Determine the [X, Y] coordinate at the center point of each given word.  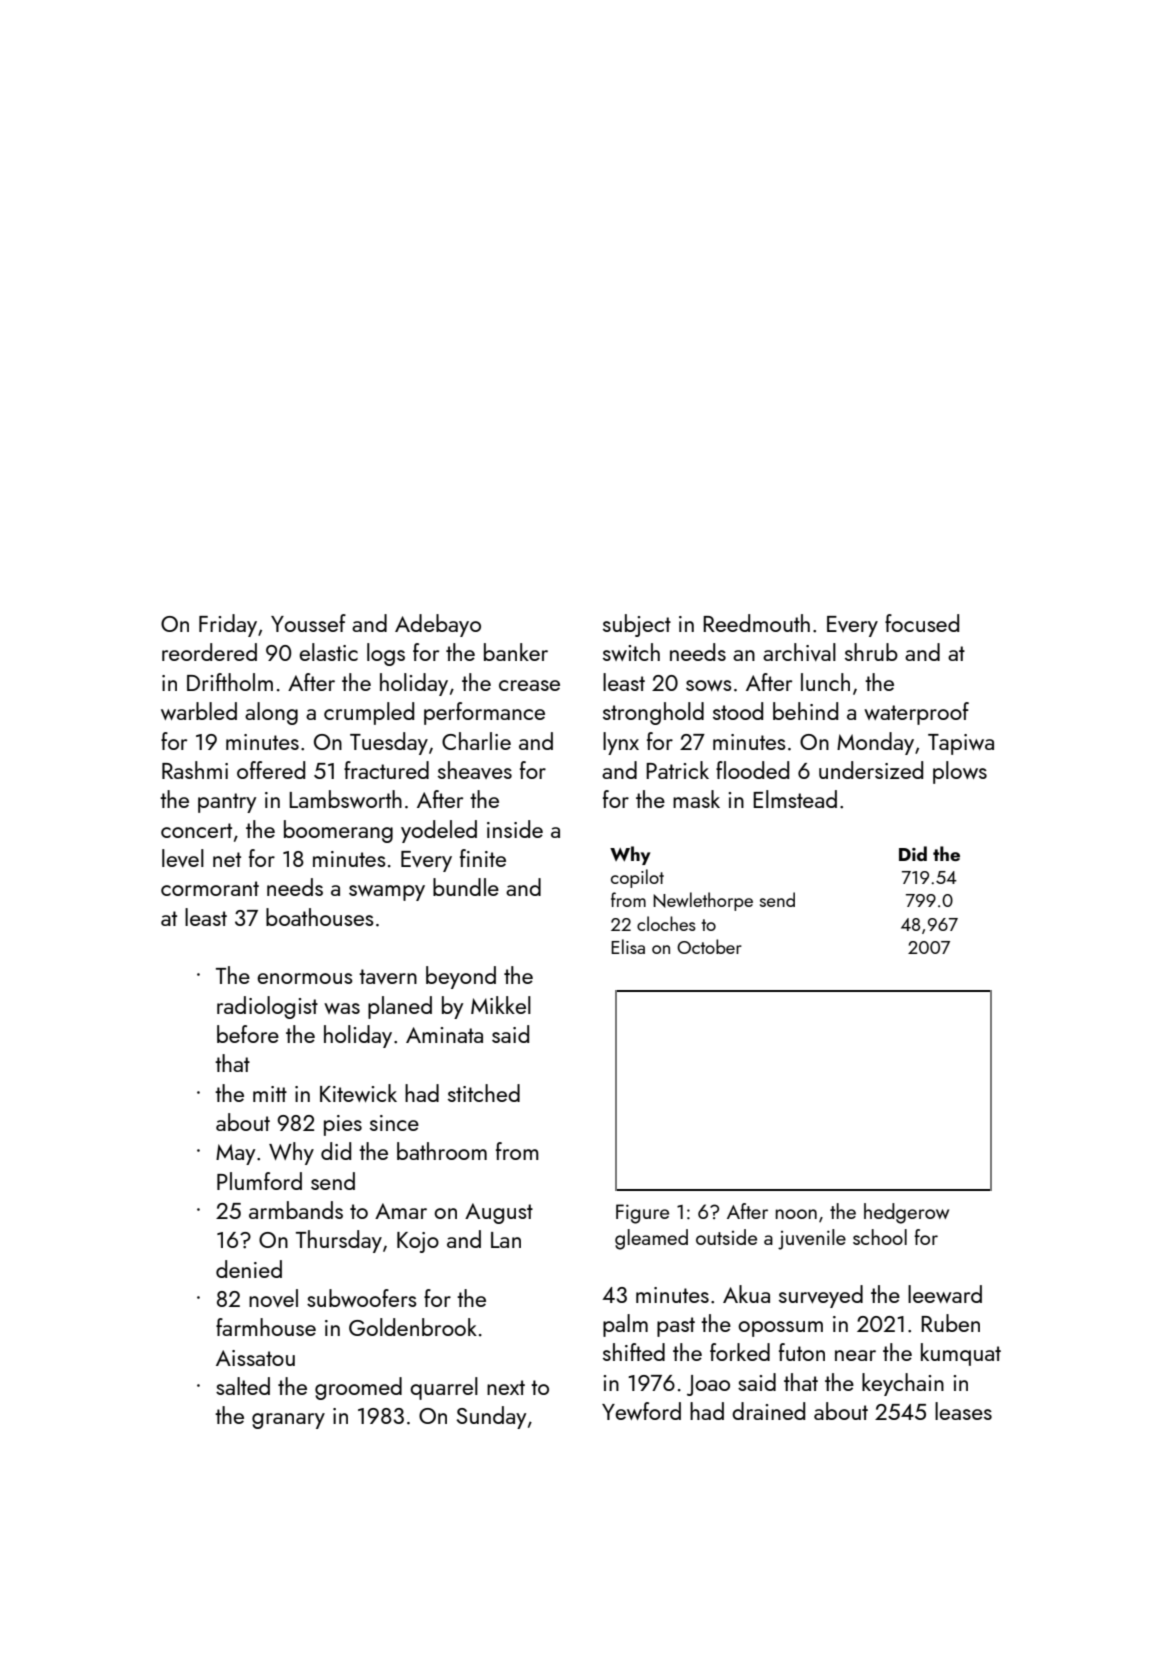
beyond [461, 977]
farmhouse [266, 1327]
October [709, 946]
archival [799, 652]
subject [637, 625]
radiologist [267, 1007]
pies [343, 1125]
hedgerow [906, 1213]
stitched [484, 1093]
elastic [328, 652]
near [855, 1355]
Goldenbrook [413, 1327]
